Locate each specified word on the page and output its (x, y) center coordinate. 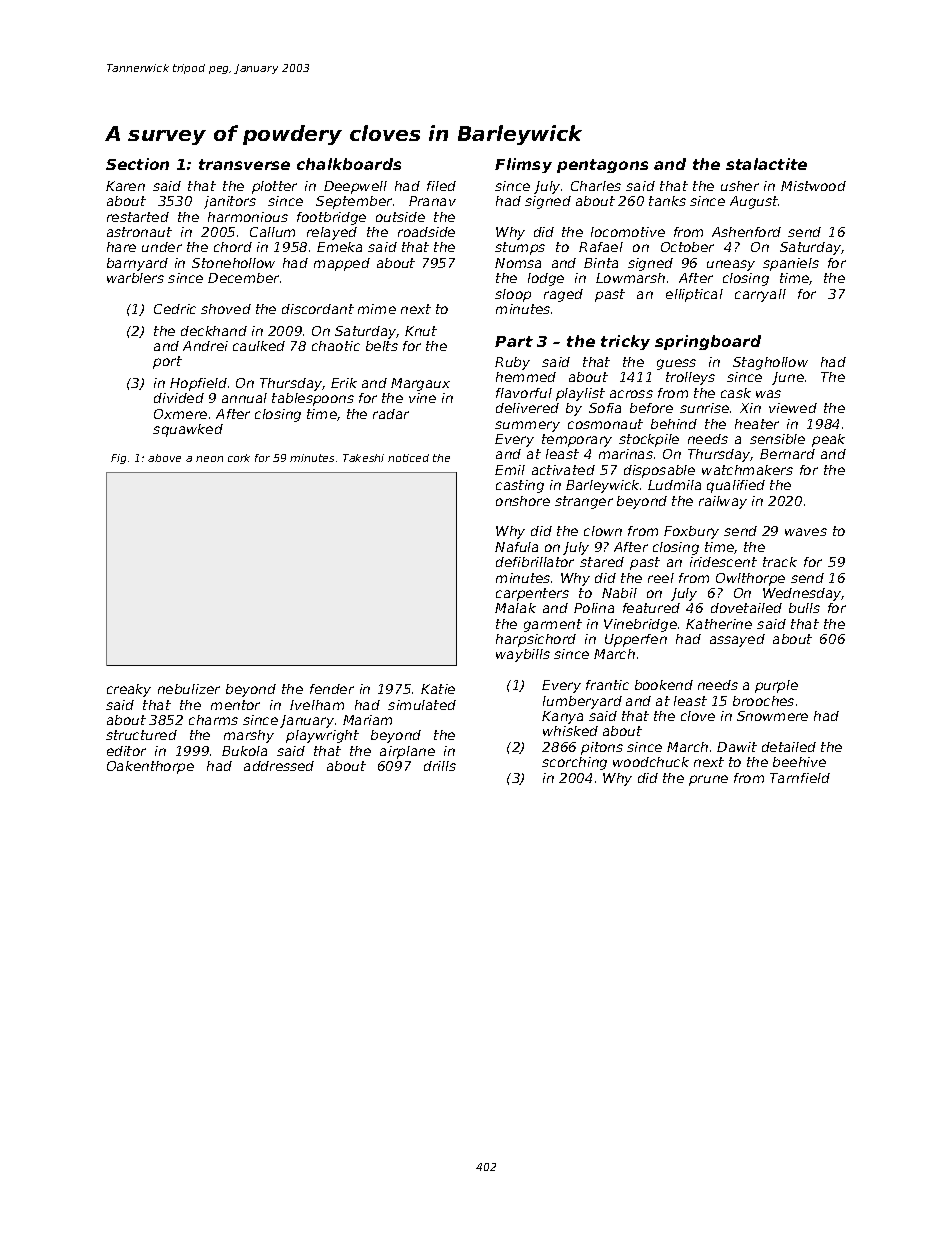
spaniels (791, 264)
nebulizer (189, 689)
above (164, 458)
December (243, 278)
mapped (342, 264)
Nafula (516, 547)
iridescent (723, 562)
